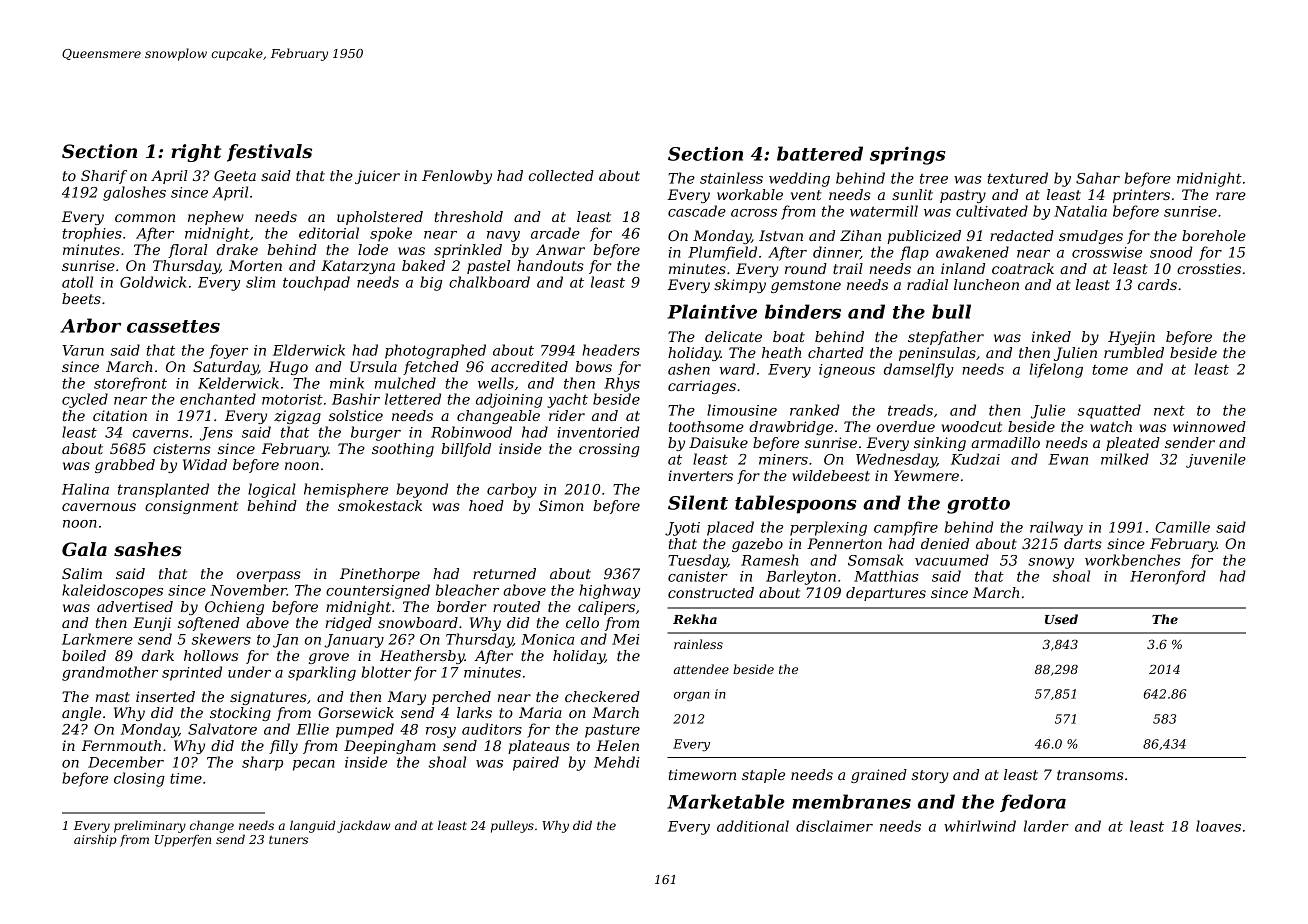  I want to click on Anwar, so click(560, 249).
